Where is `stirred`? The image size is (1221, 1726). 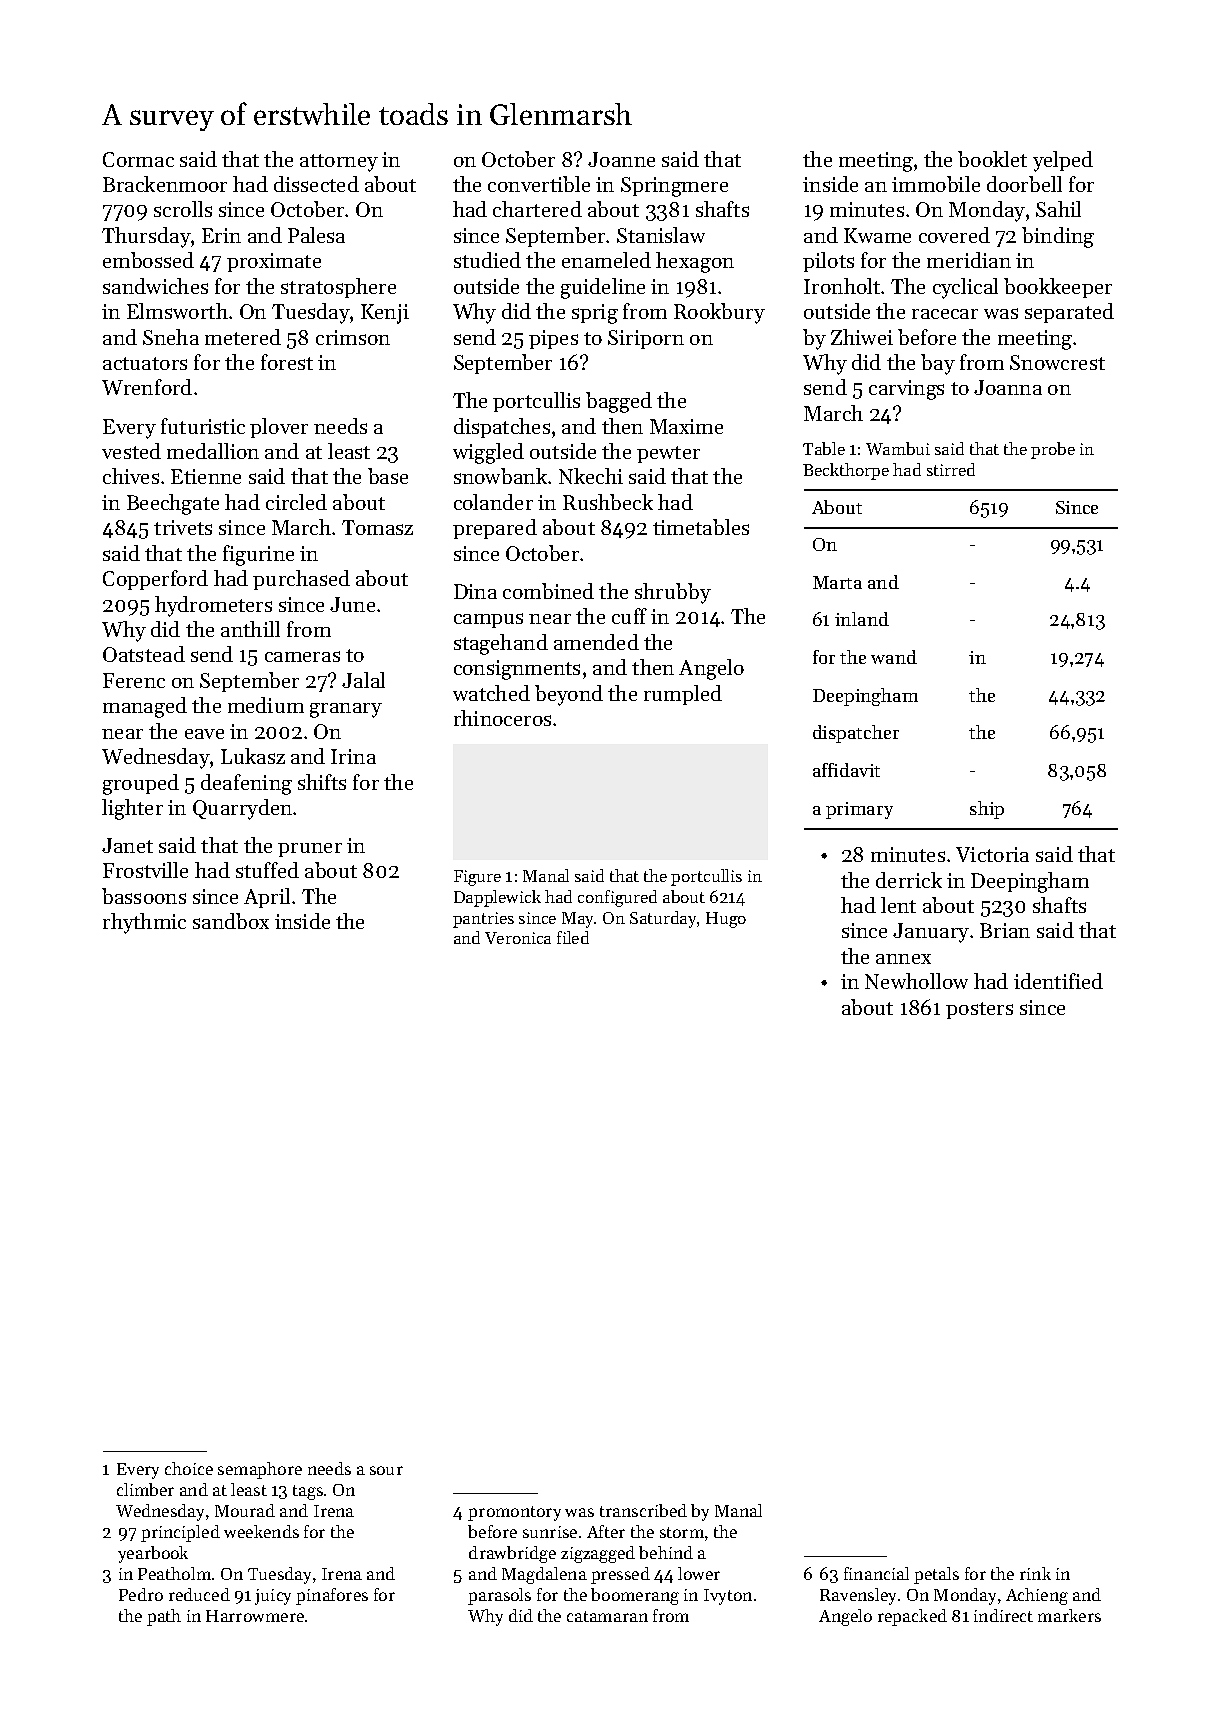 stirred is located at coordinates (951, 469).
